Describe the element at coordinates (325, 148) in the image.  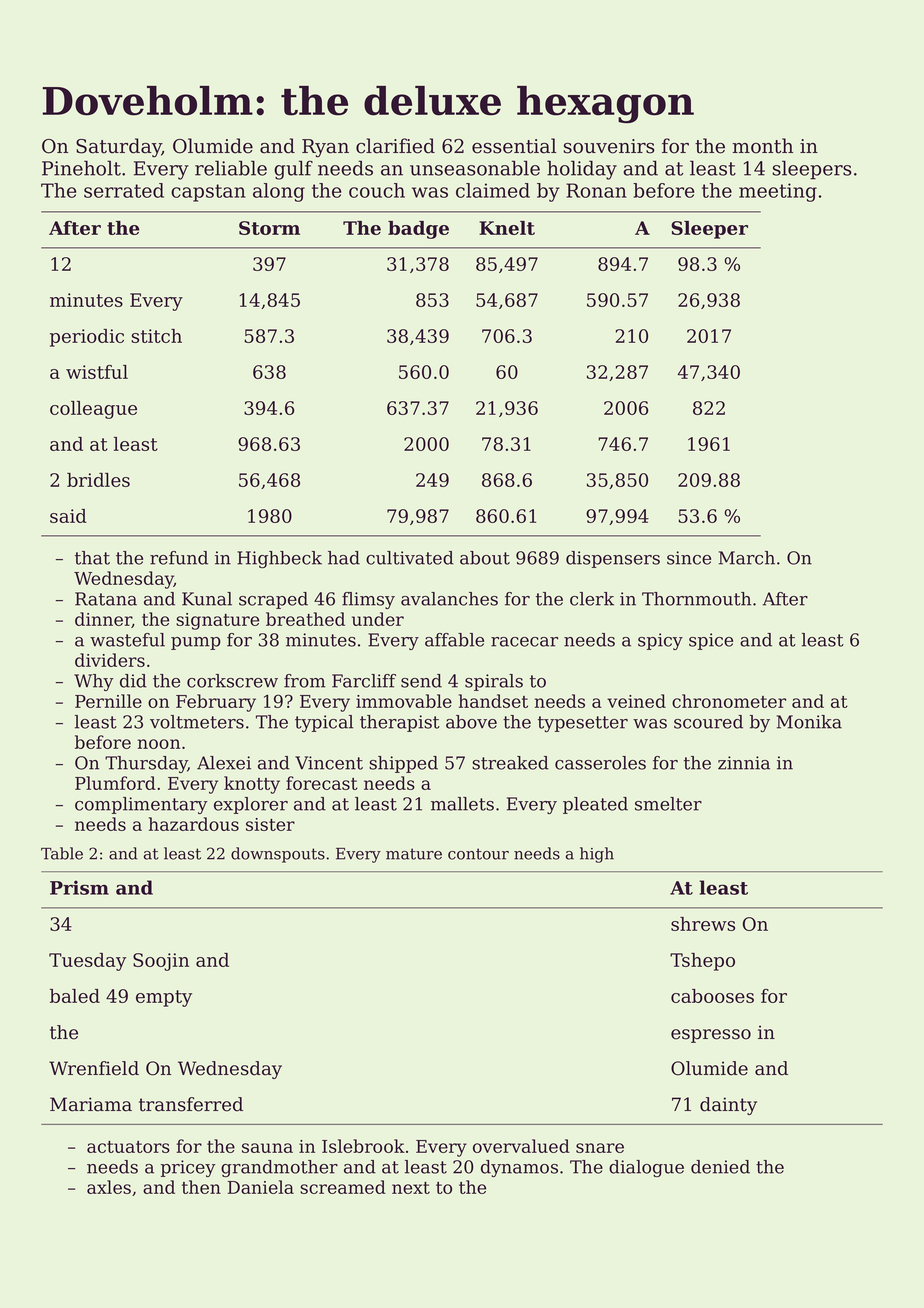
I see `Ryan` at that location.
